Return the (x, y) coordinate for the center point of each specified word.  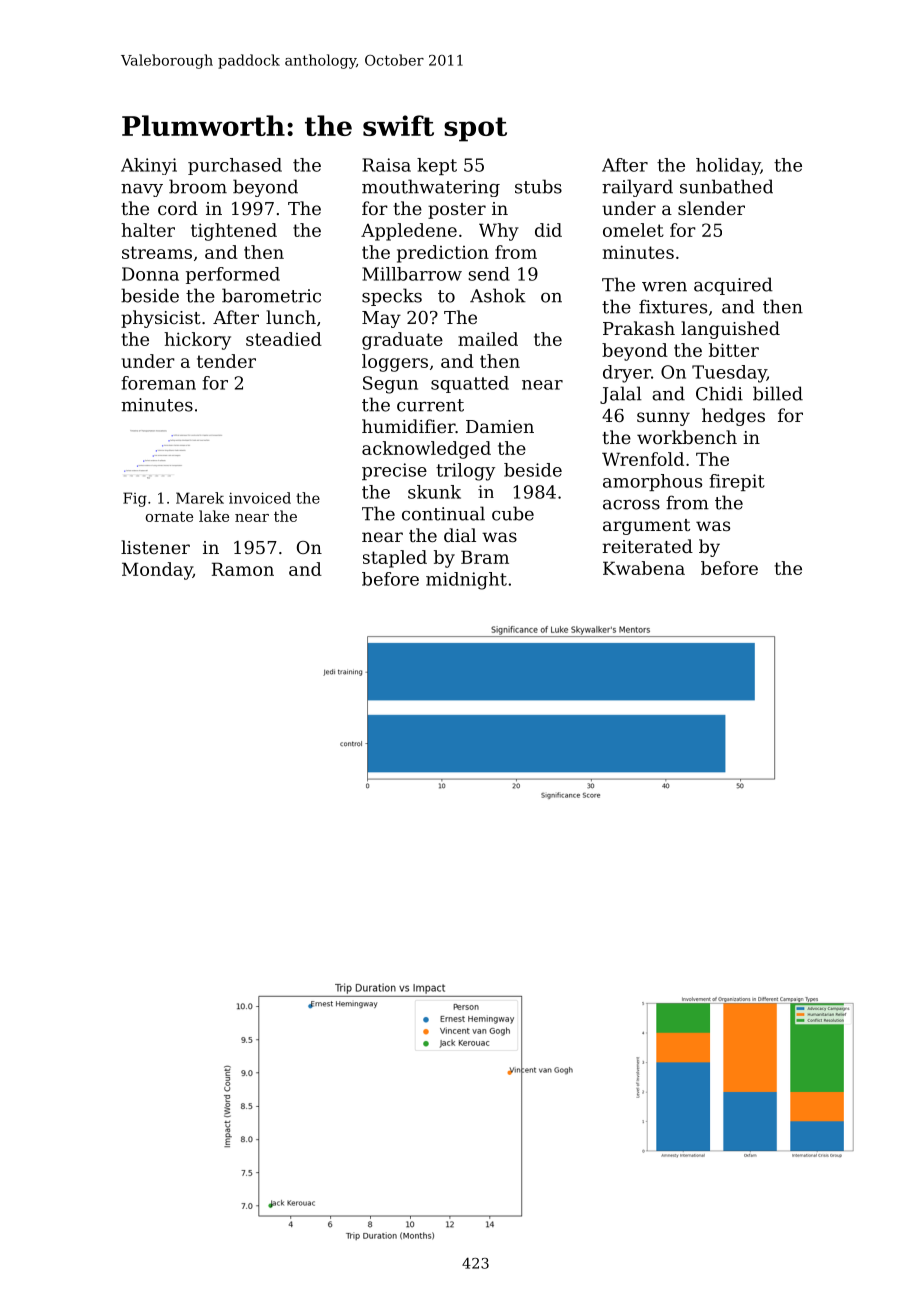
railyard (637, 188)
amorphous (652, 482)
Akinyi (149, 166)
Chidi (719, 393)
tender (226, 361)
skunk (434, 492)
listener (155, 547)
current (430, 405)
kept (437, 166)
